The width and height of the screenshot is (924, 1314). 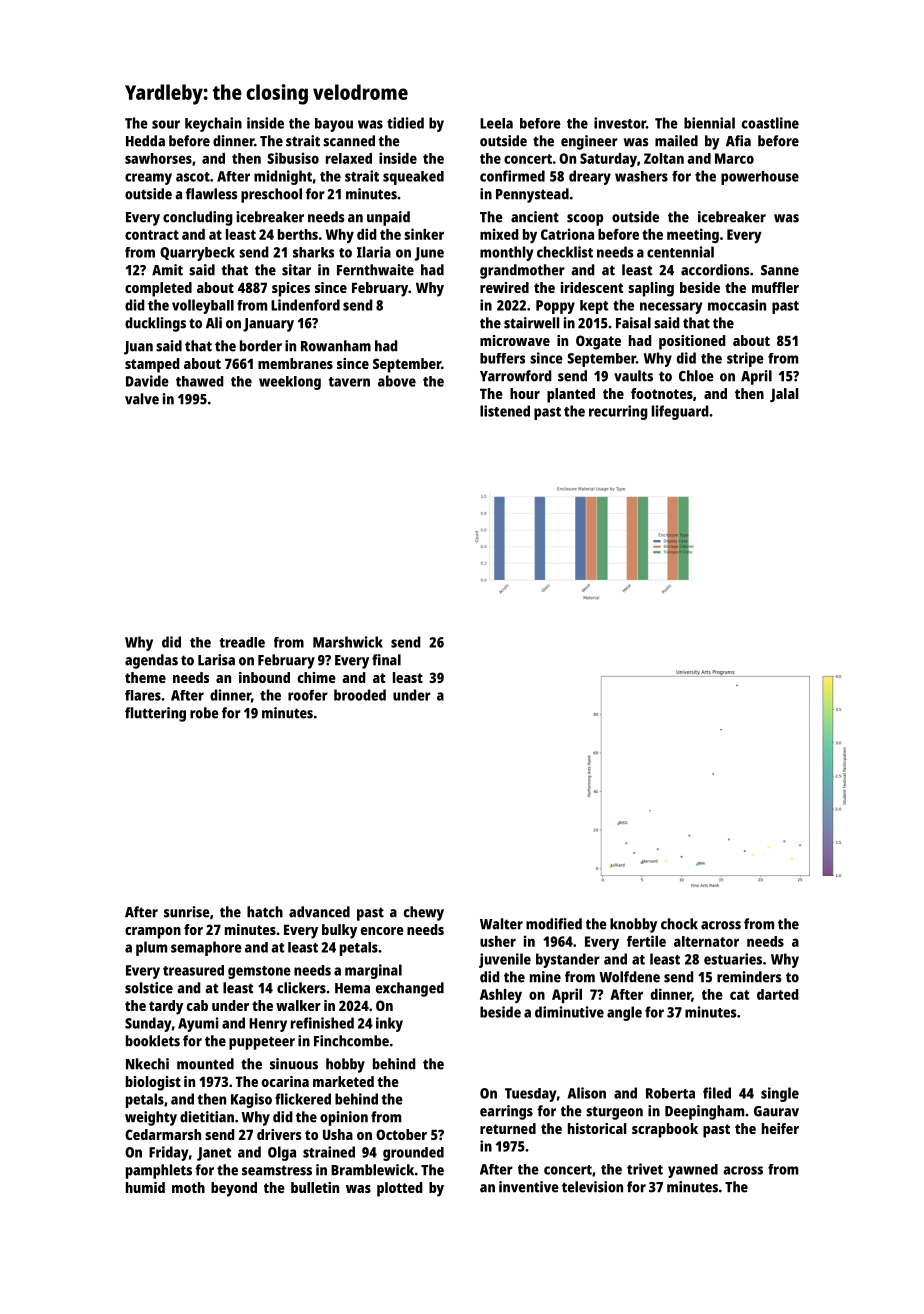 I want to click on engineer, so click(x=589, y=142).
